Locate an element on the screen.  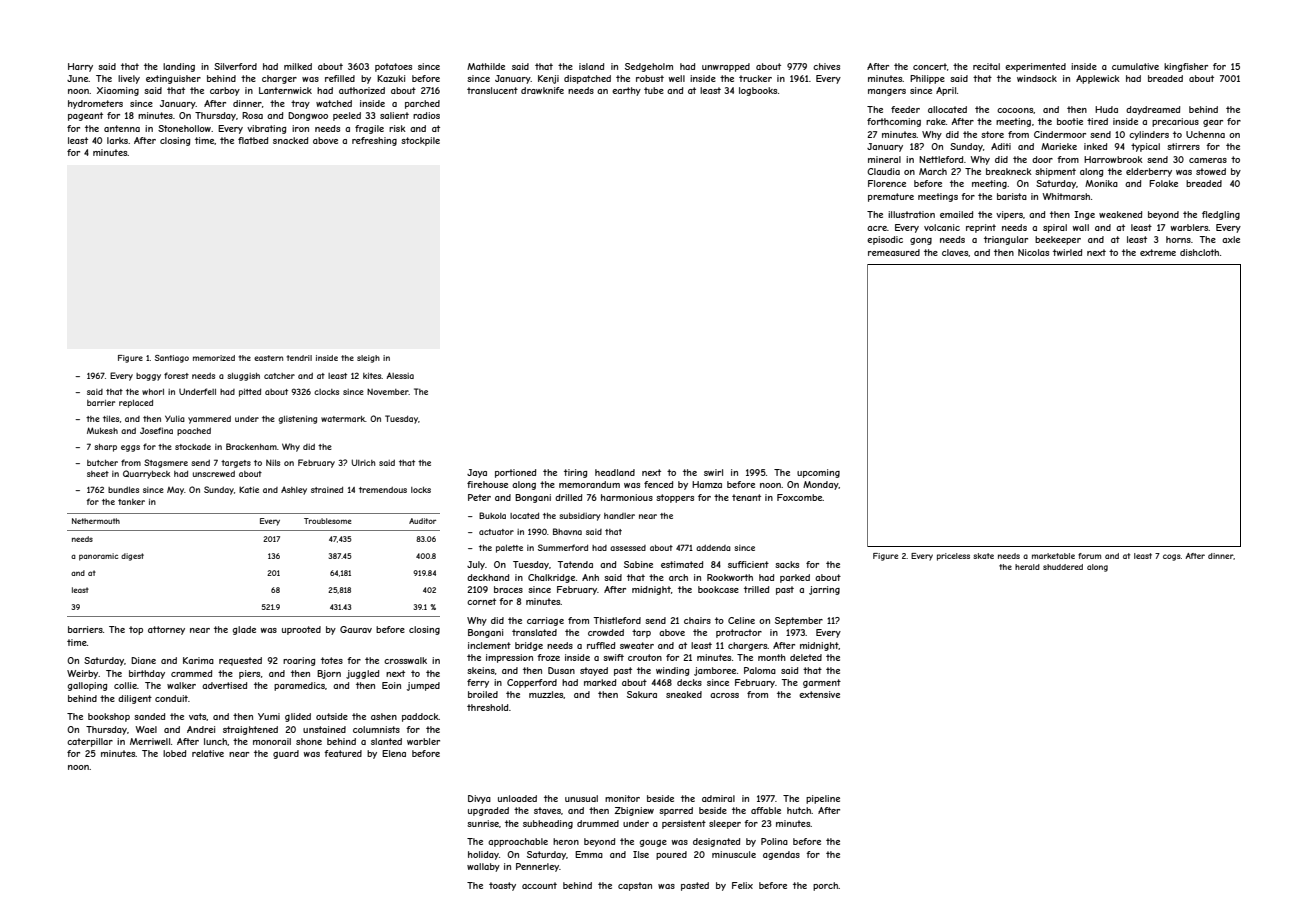
cogs is located at coordinates (1172, 557).
